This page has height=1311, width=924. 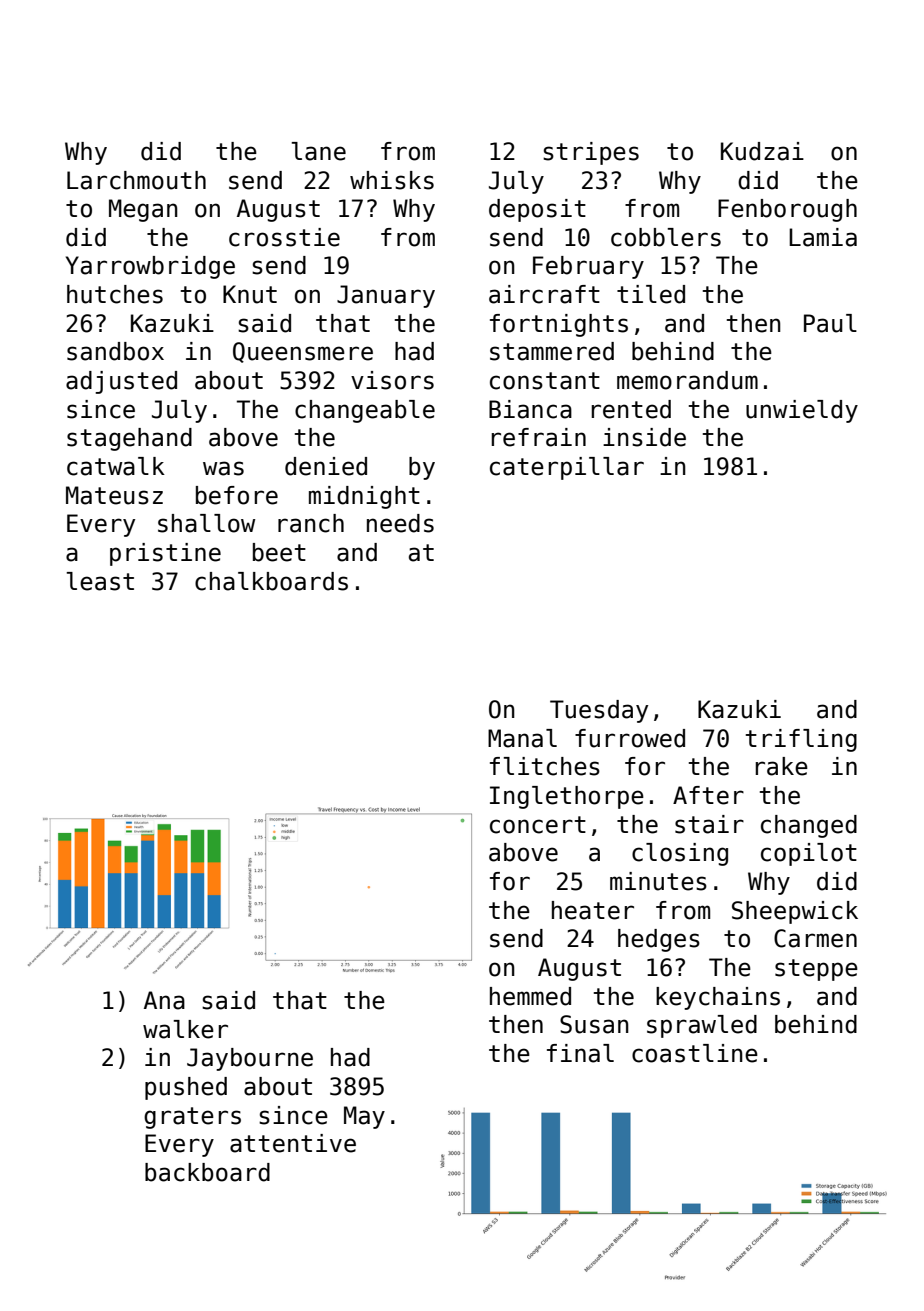 I want to click on trifling, so click(x=801, y=740).
